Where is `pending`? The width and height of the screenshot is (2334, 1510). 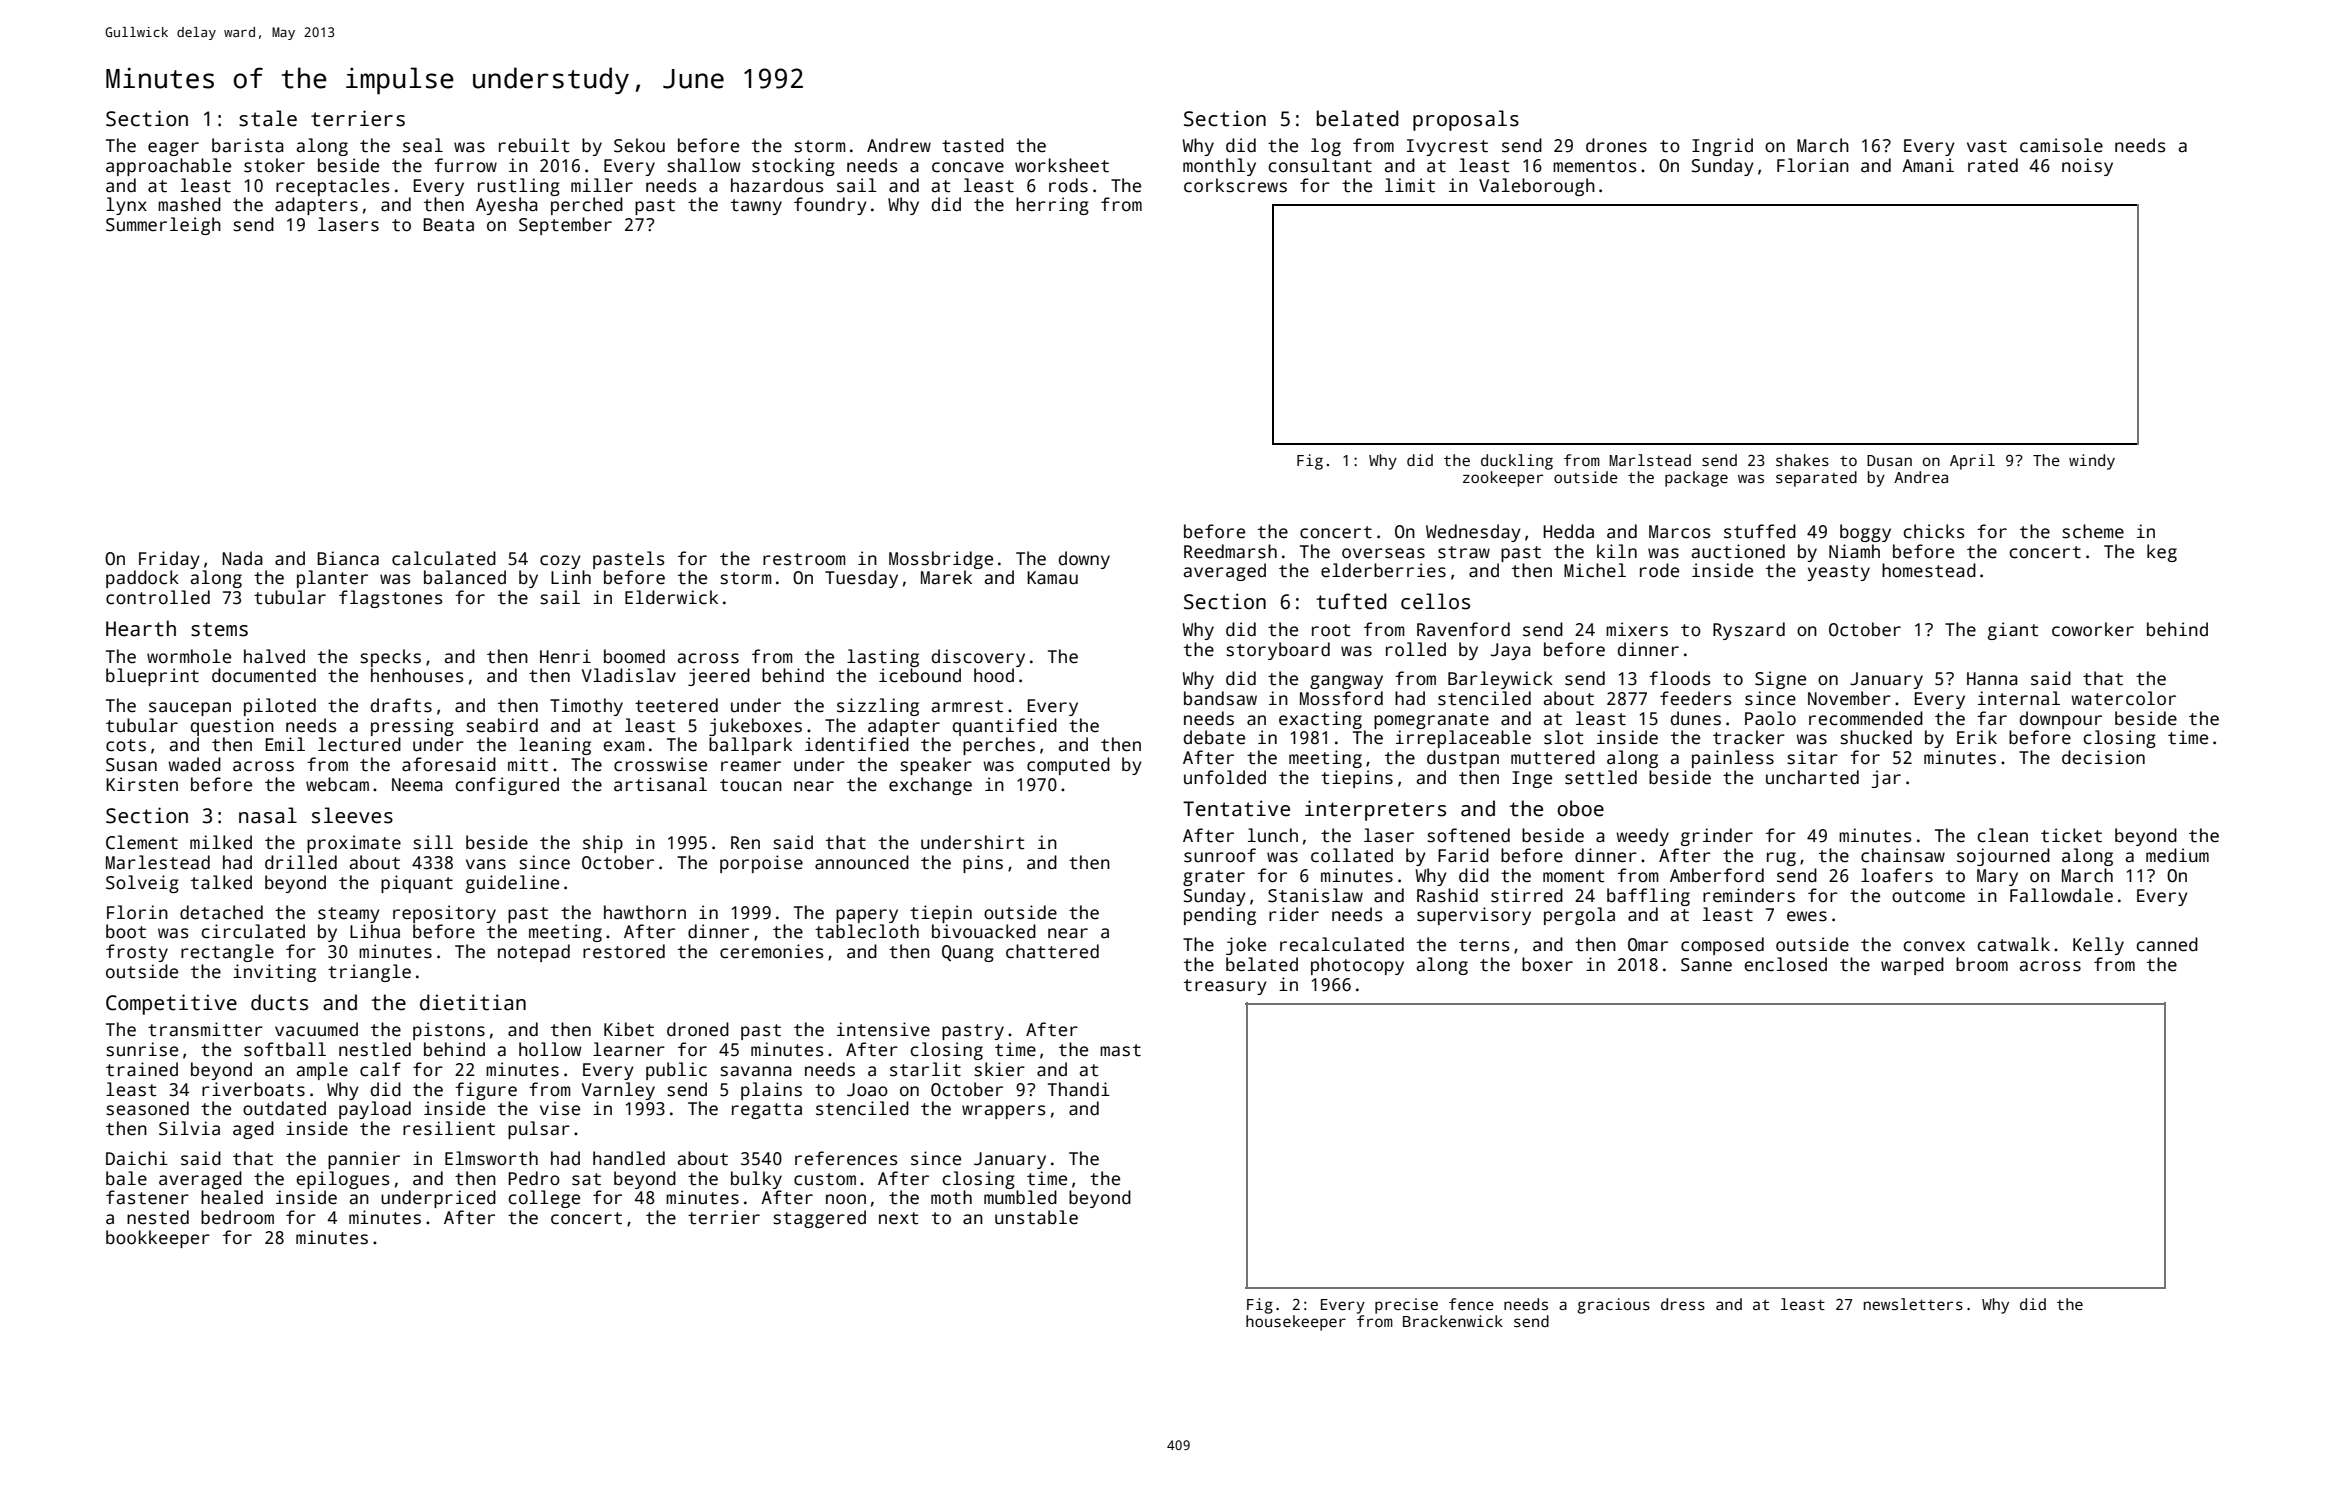
pending is located at coordinates (1220, 916).
